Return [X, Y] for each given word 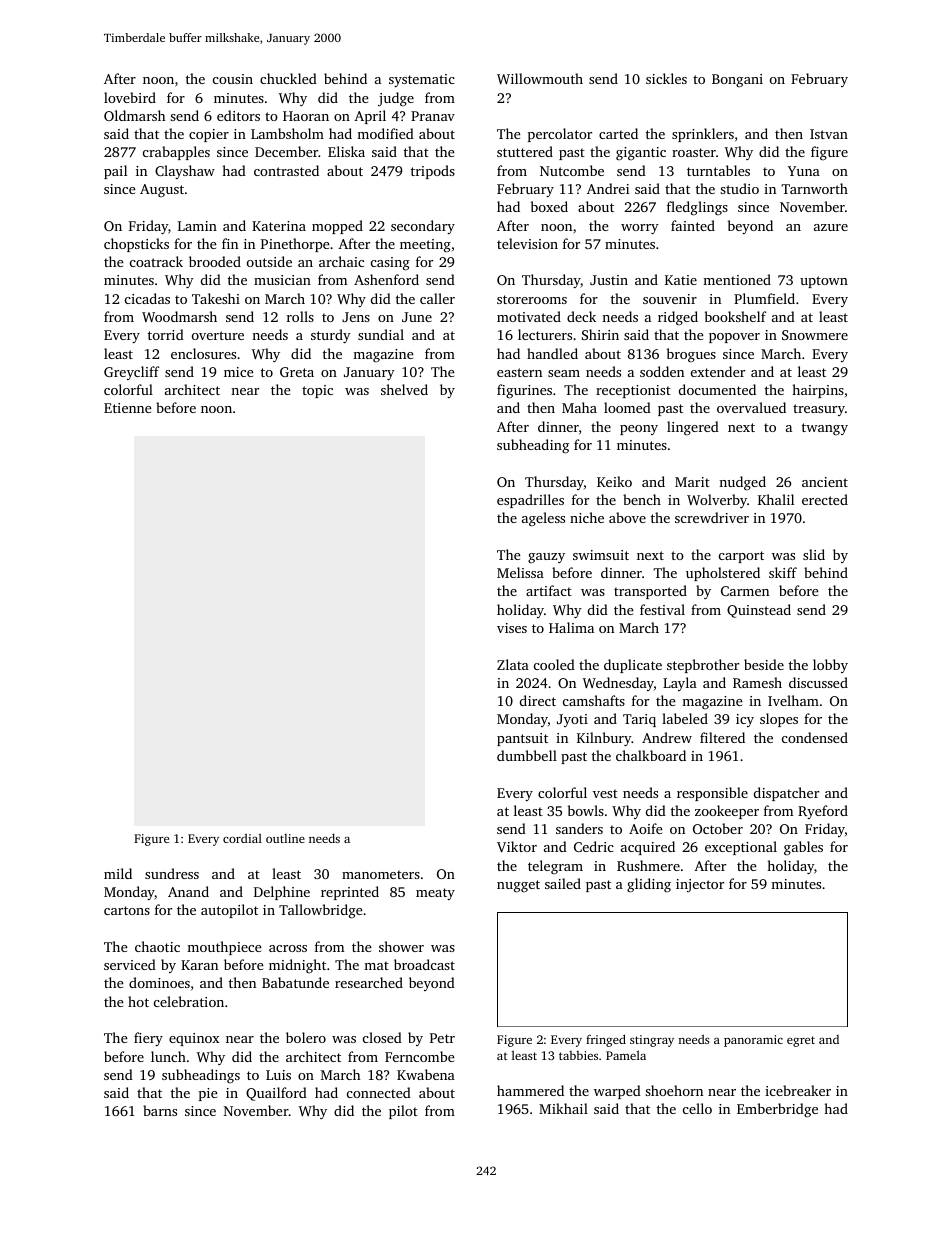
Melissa [520, 572]
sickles [666, 78]
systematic [422, 80]
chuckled [288, 78]
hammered [530, 1090]
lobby [830, 666]
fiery [148, 1039]
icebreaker [798, 1090]
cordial [242, 838]
